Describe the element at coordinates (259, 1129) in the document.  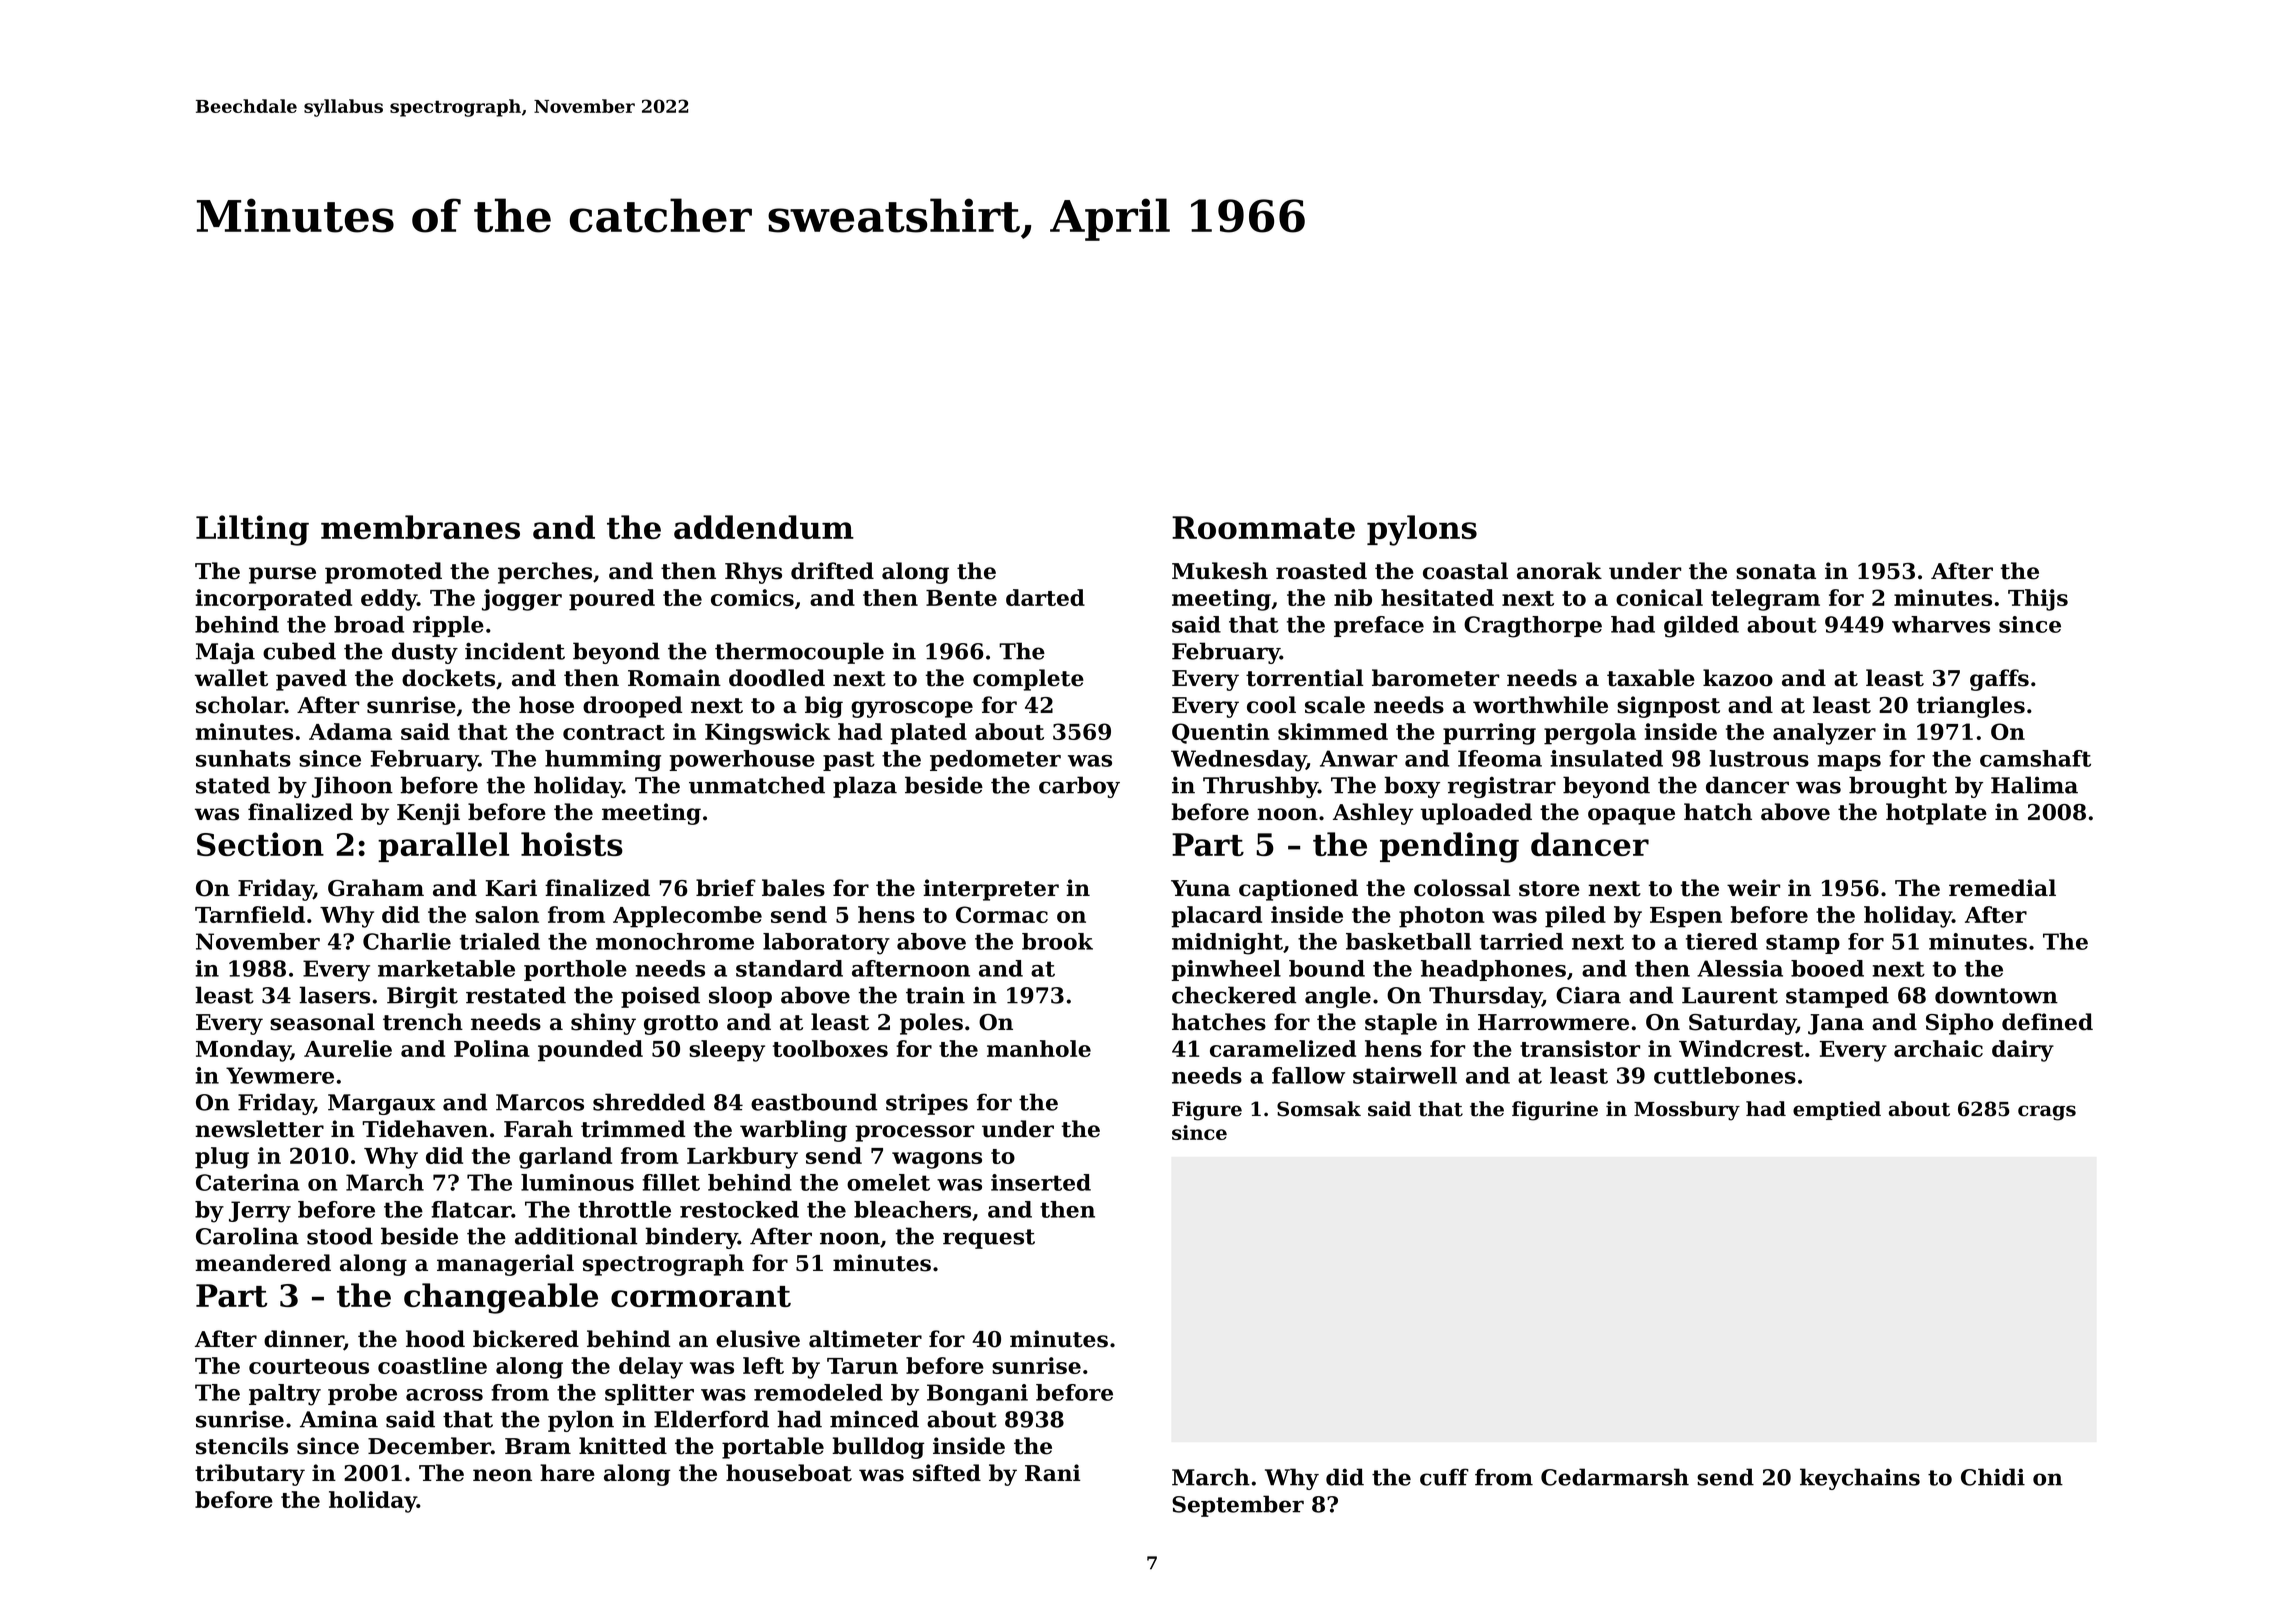
I see `newsletter` at that location.
